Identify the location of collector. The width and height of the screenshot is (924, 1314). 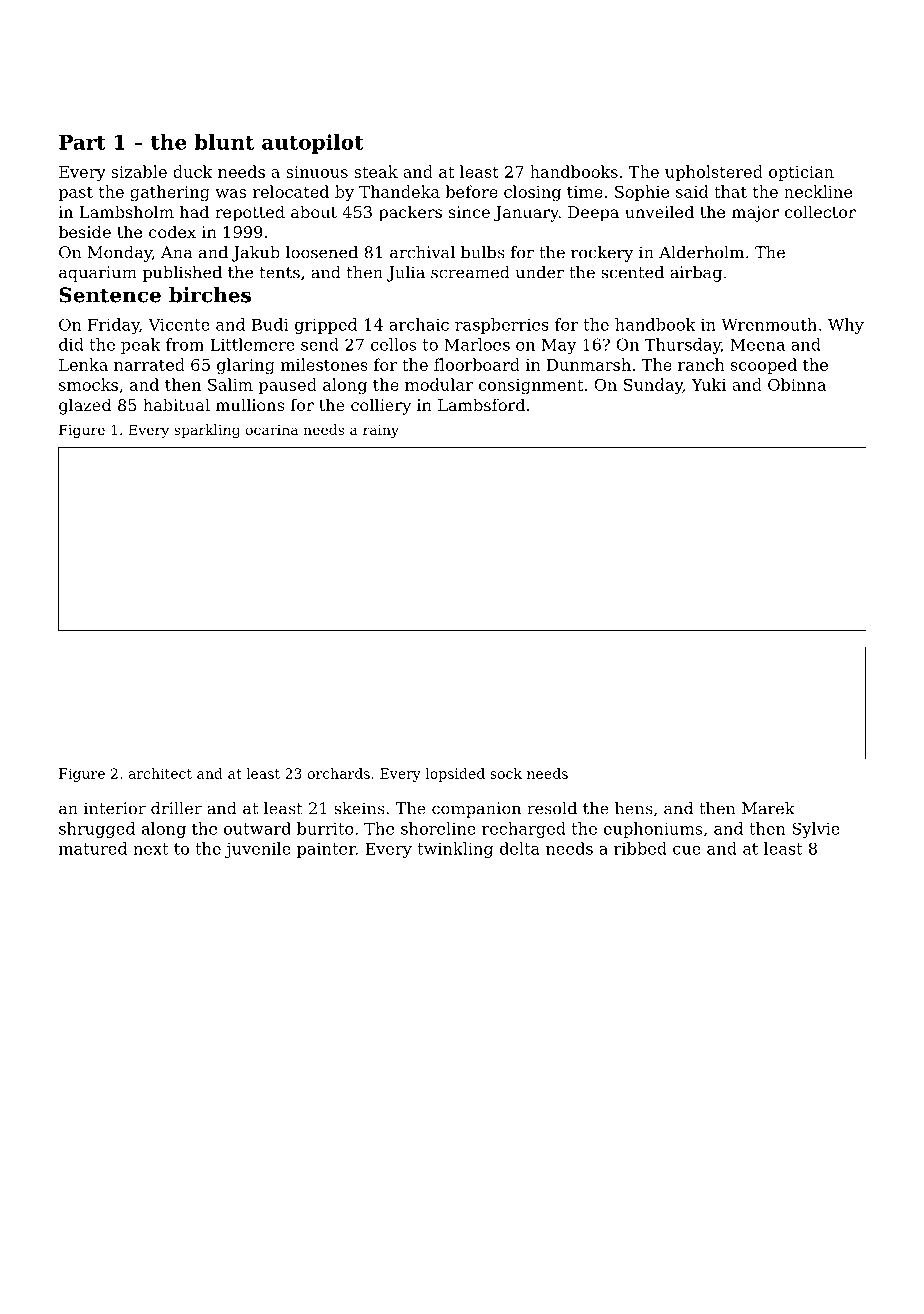
(820, 211).
